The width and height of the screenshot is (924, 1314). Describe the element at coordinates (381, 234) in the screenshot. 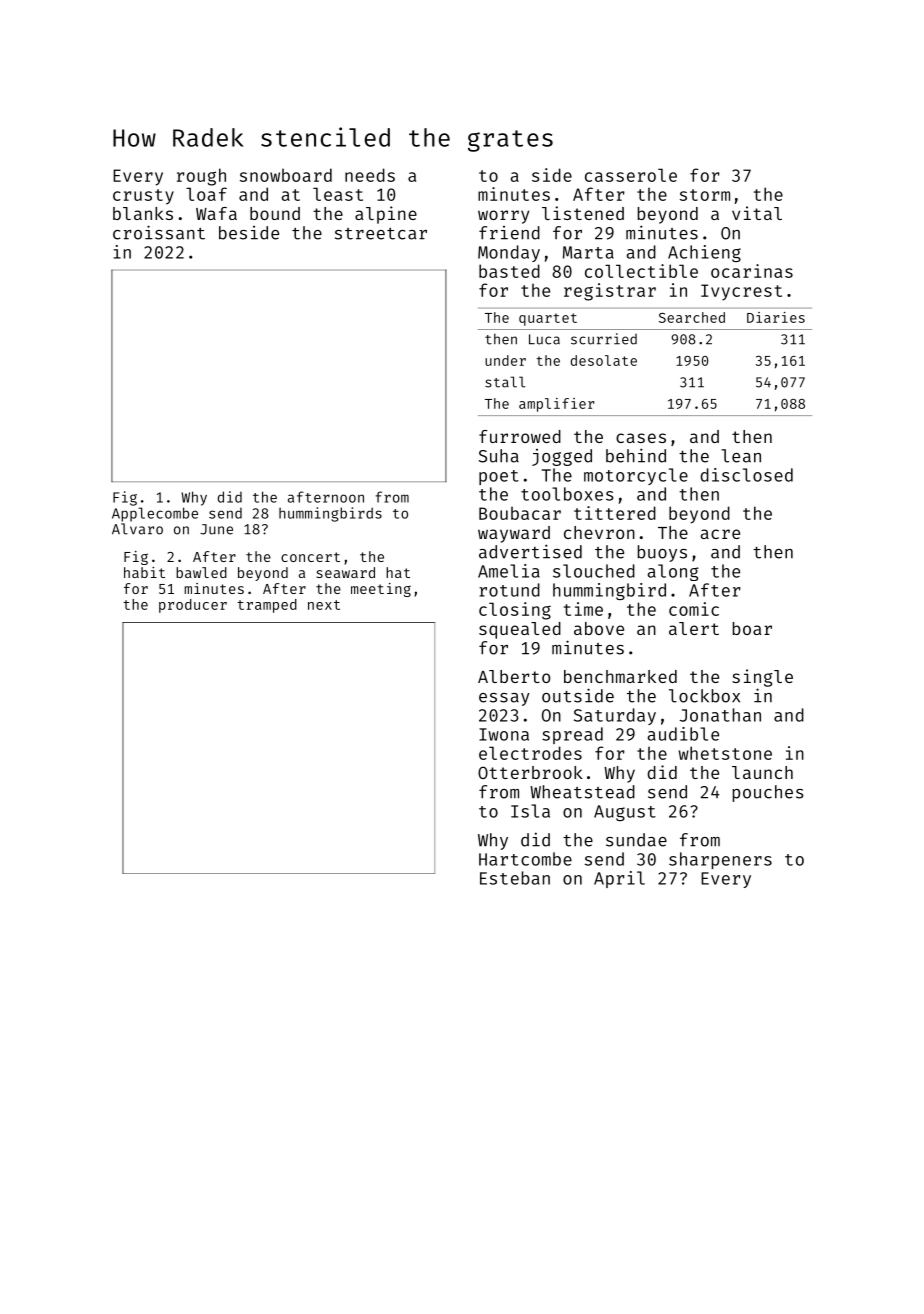

I see `streetcar` at that location.
